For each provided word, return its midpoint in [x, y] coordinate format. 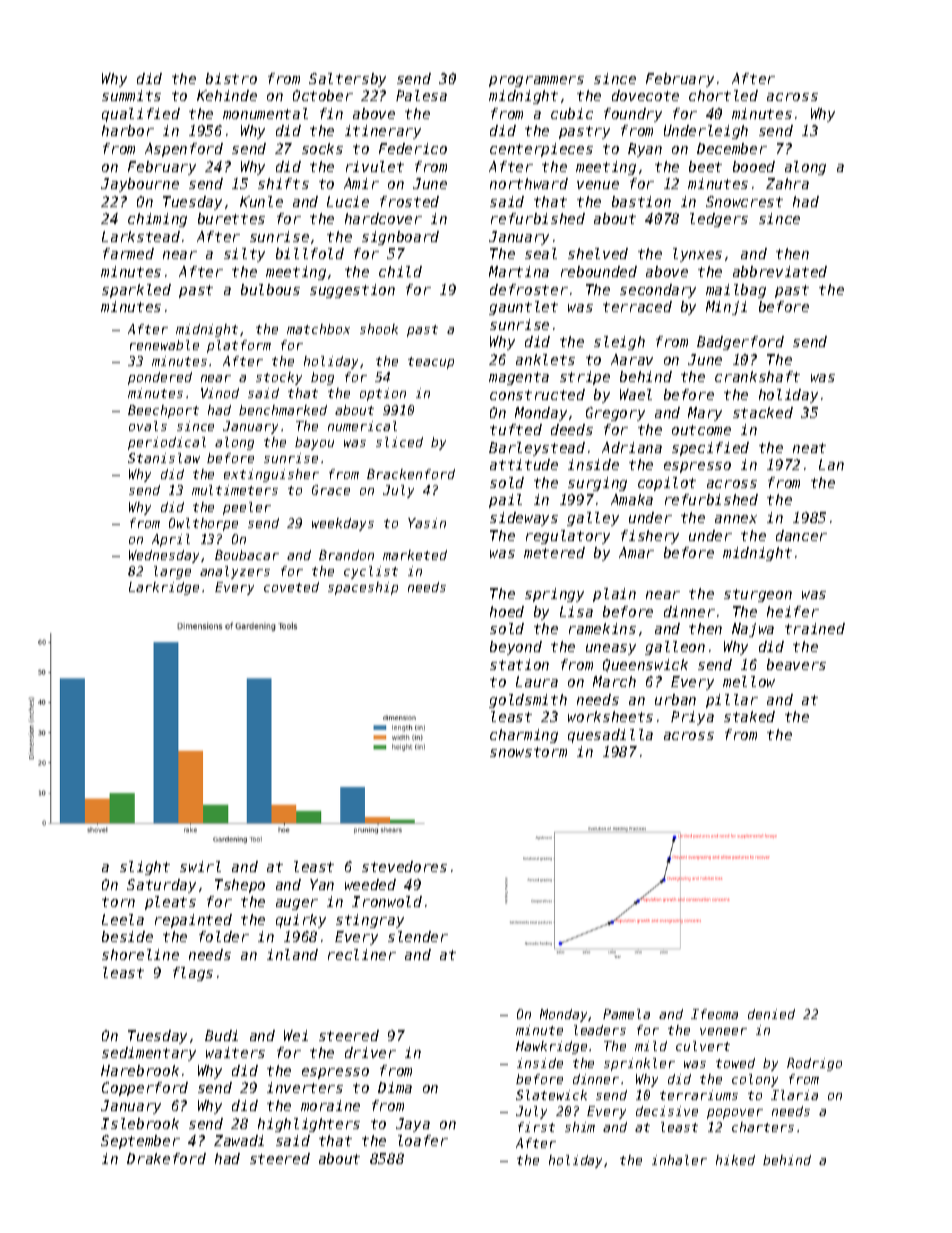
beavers [796, 664]
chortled [723, 95]
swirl [200, 866]
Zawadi [239, 1140]
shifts [283, 183]
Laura [537, 681]
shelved [598, 253]
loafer [423, 1140]
